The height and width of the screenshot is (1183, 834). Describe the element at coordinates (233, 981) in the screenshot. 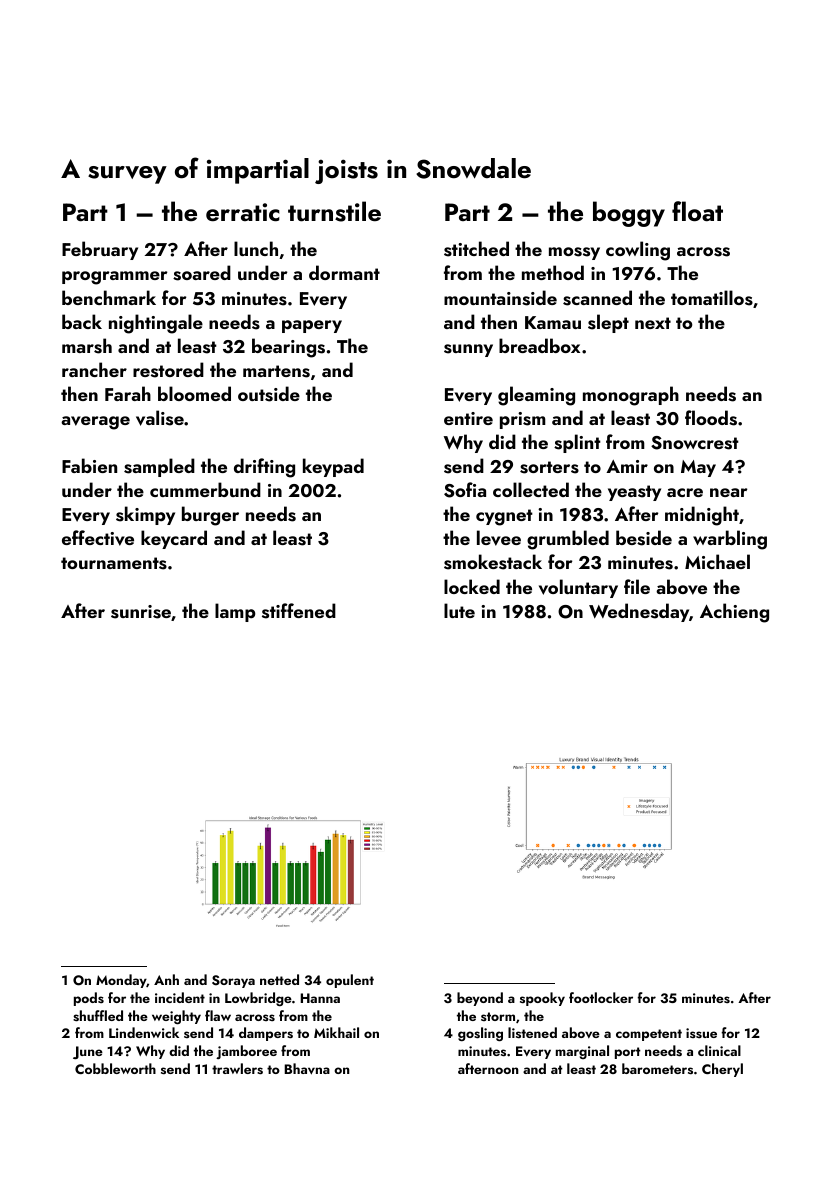

I see `Soraya` at that location.
